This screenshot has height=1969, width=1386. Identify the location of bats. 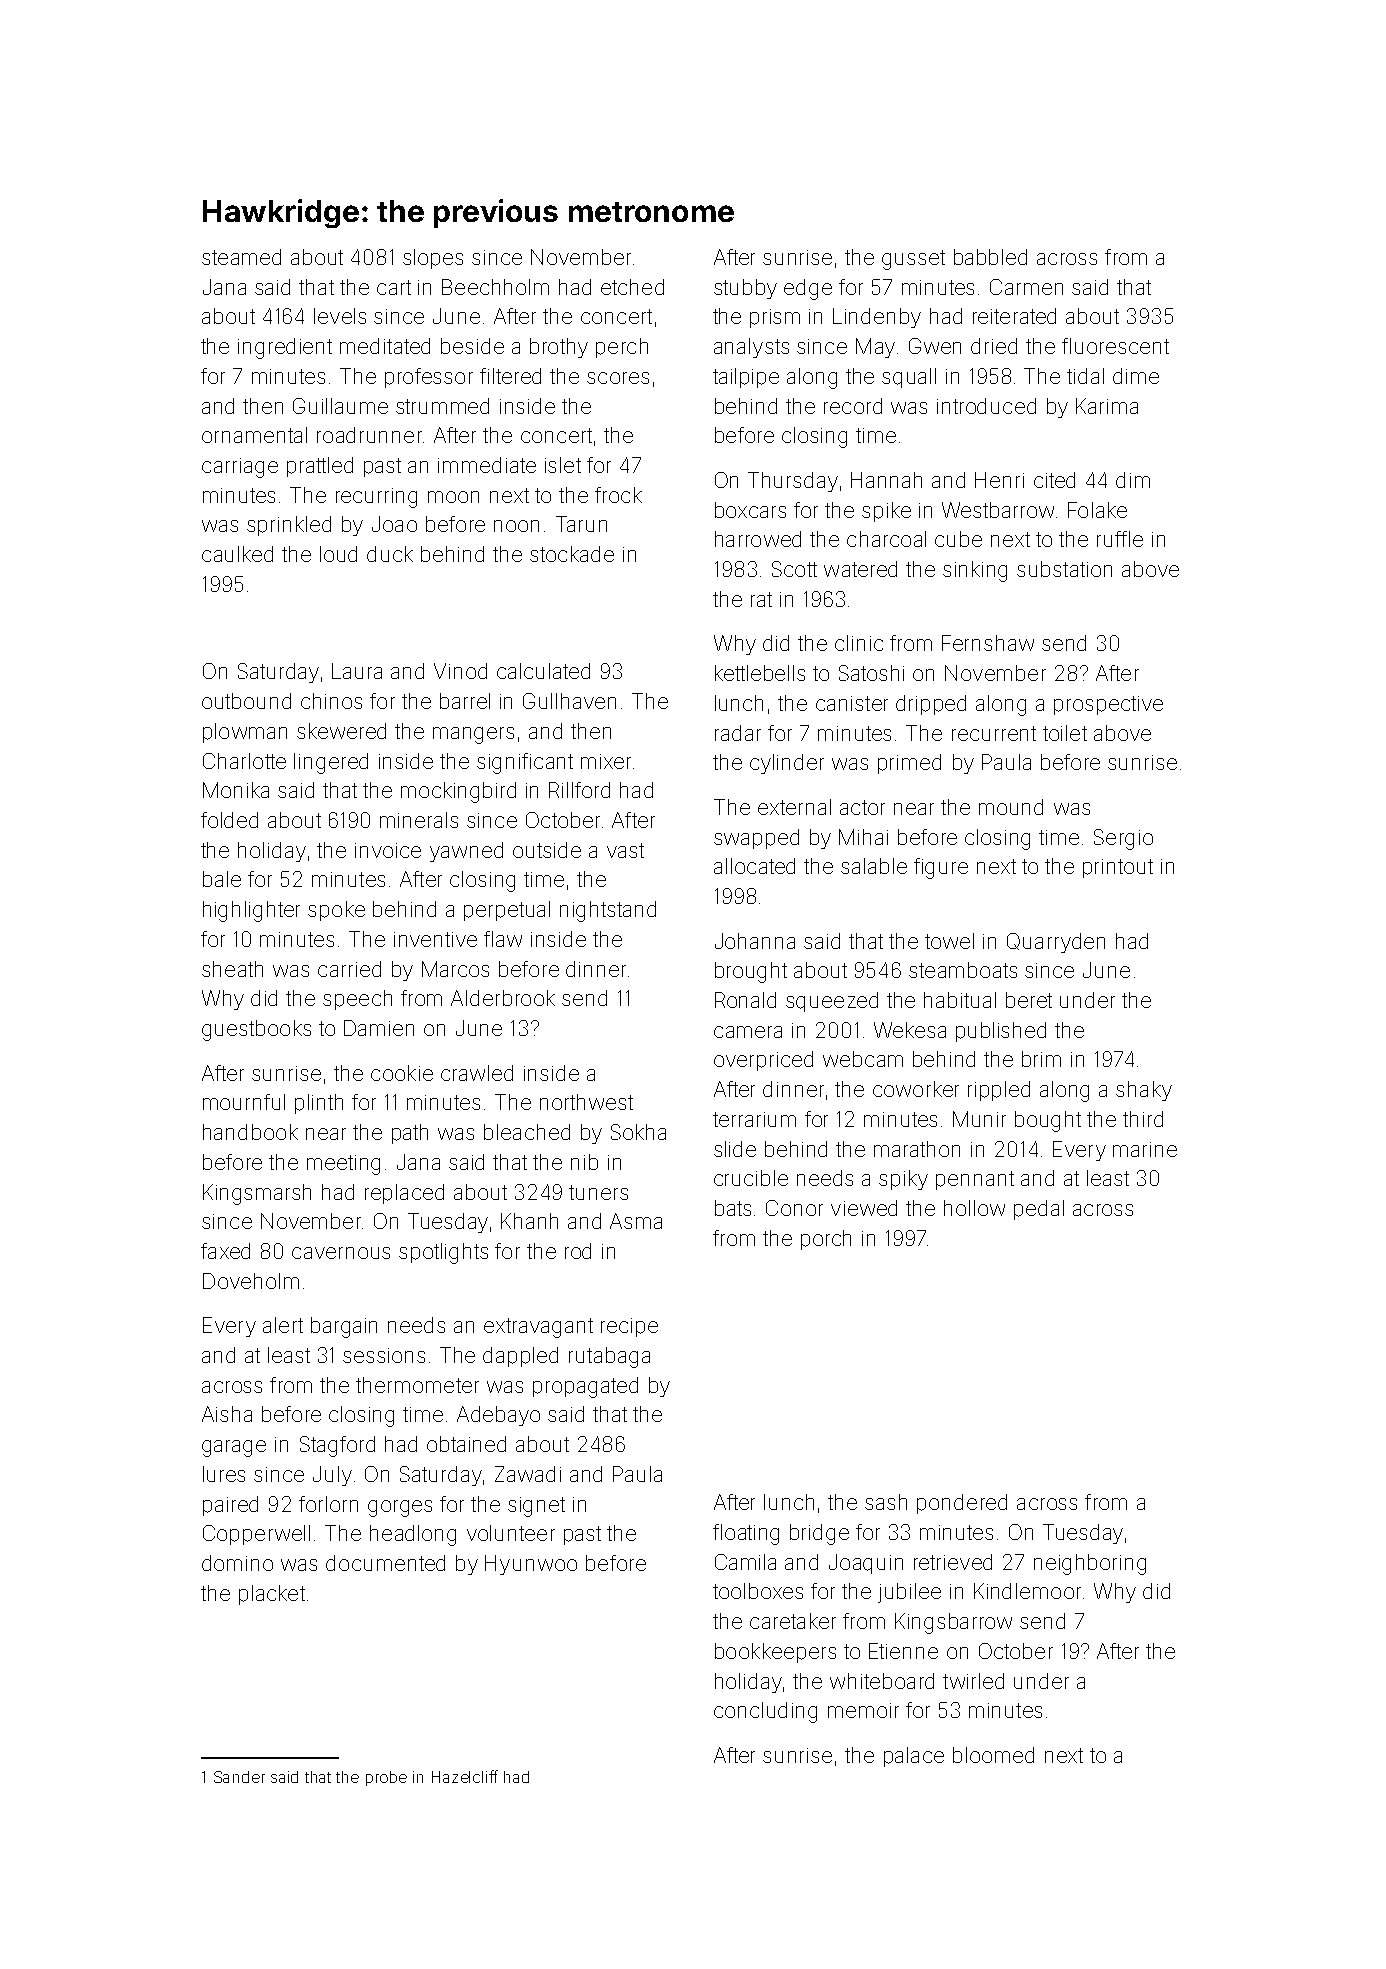
(733, 1208).
